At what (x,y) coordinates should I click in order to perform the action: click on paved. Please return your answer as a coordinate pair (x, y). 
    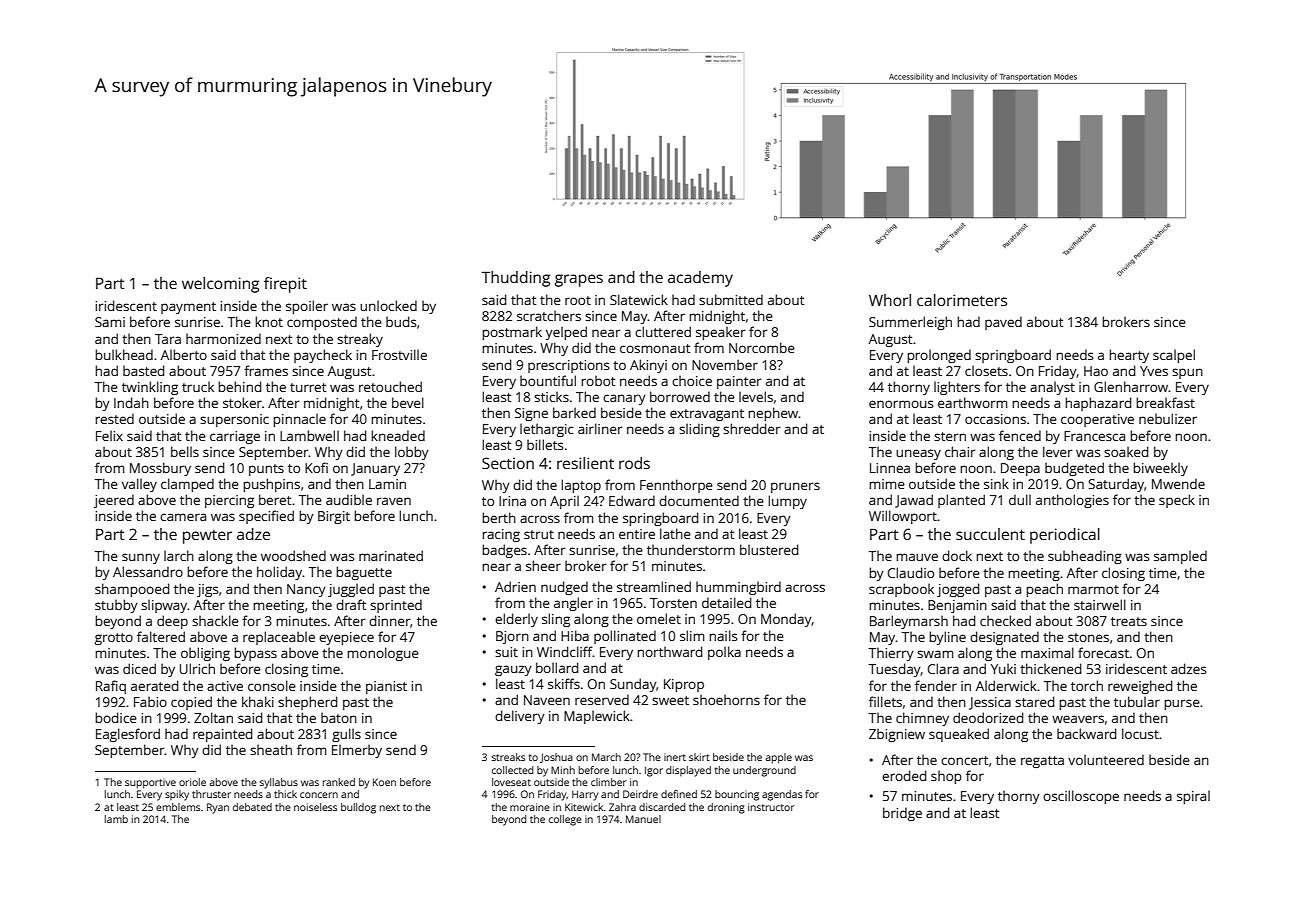
    Looking at the image, I should click on (1003, 323).
